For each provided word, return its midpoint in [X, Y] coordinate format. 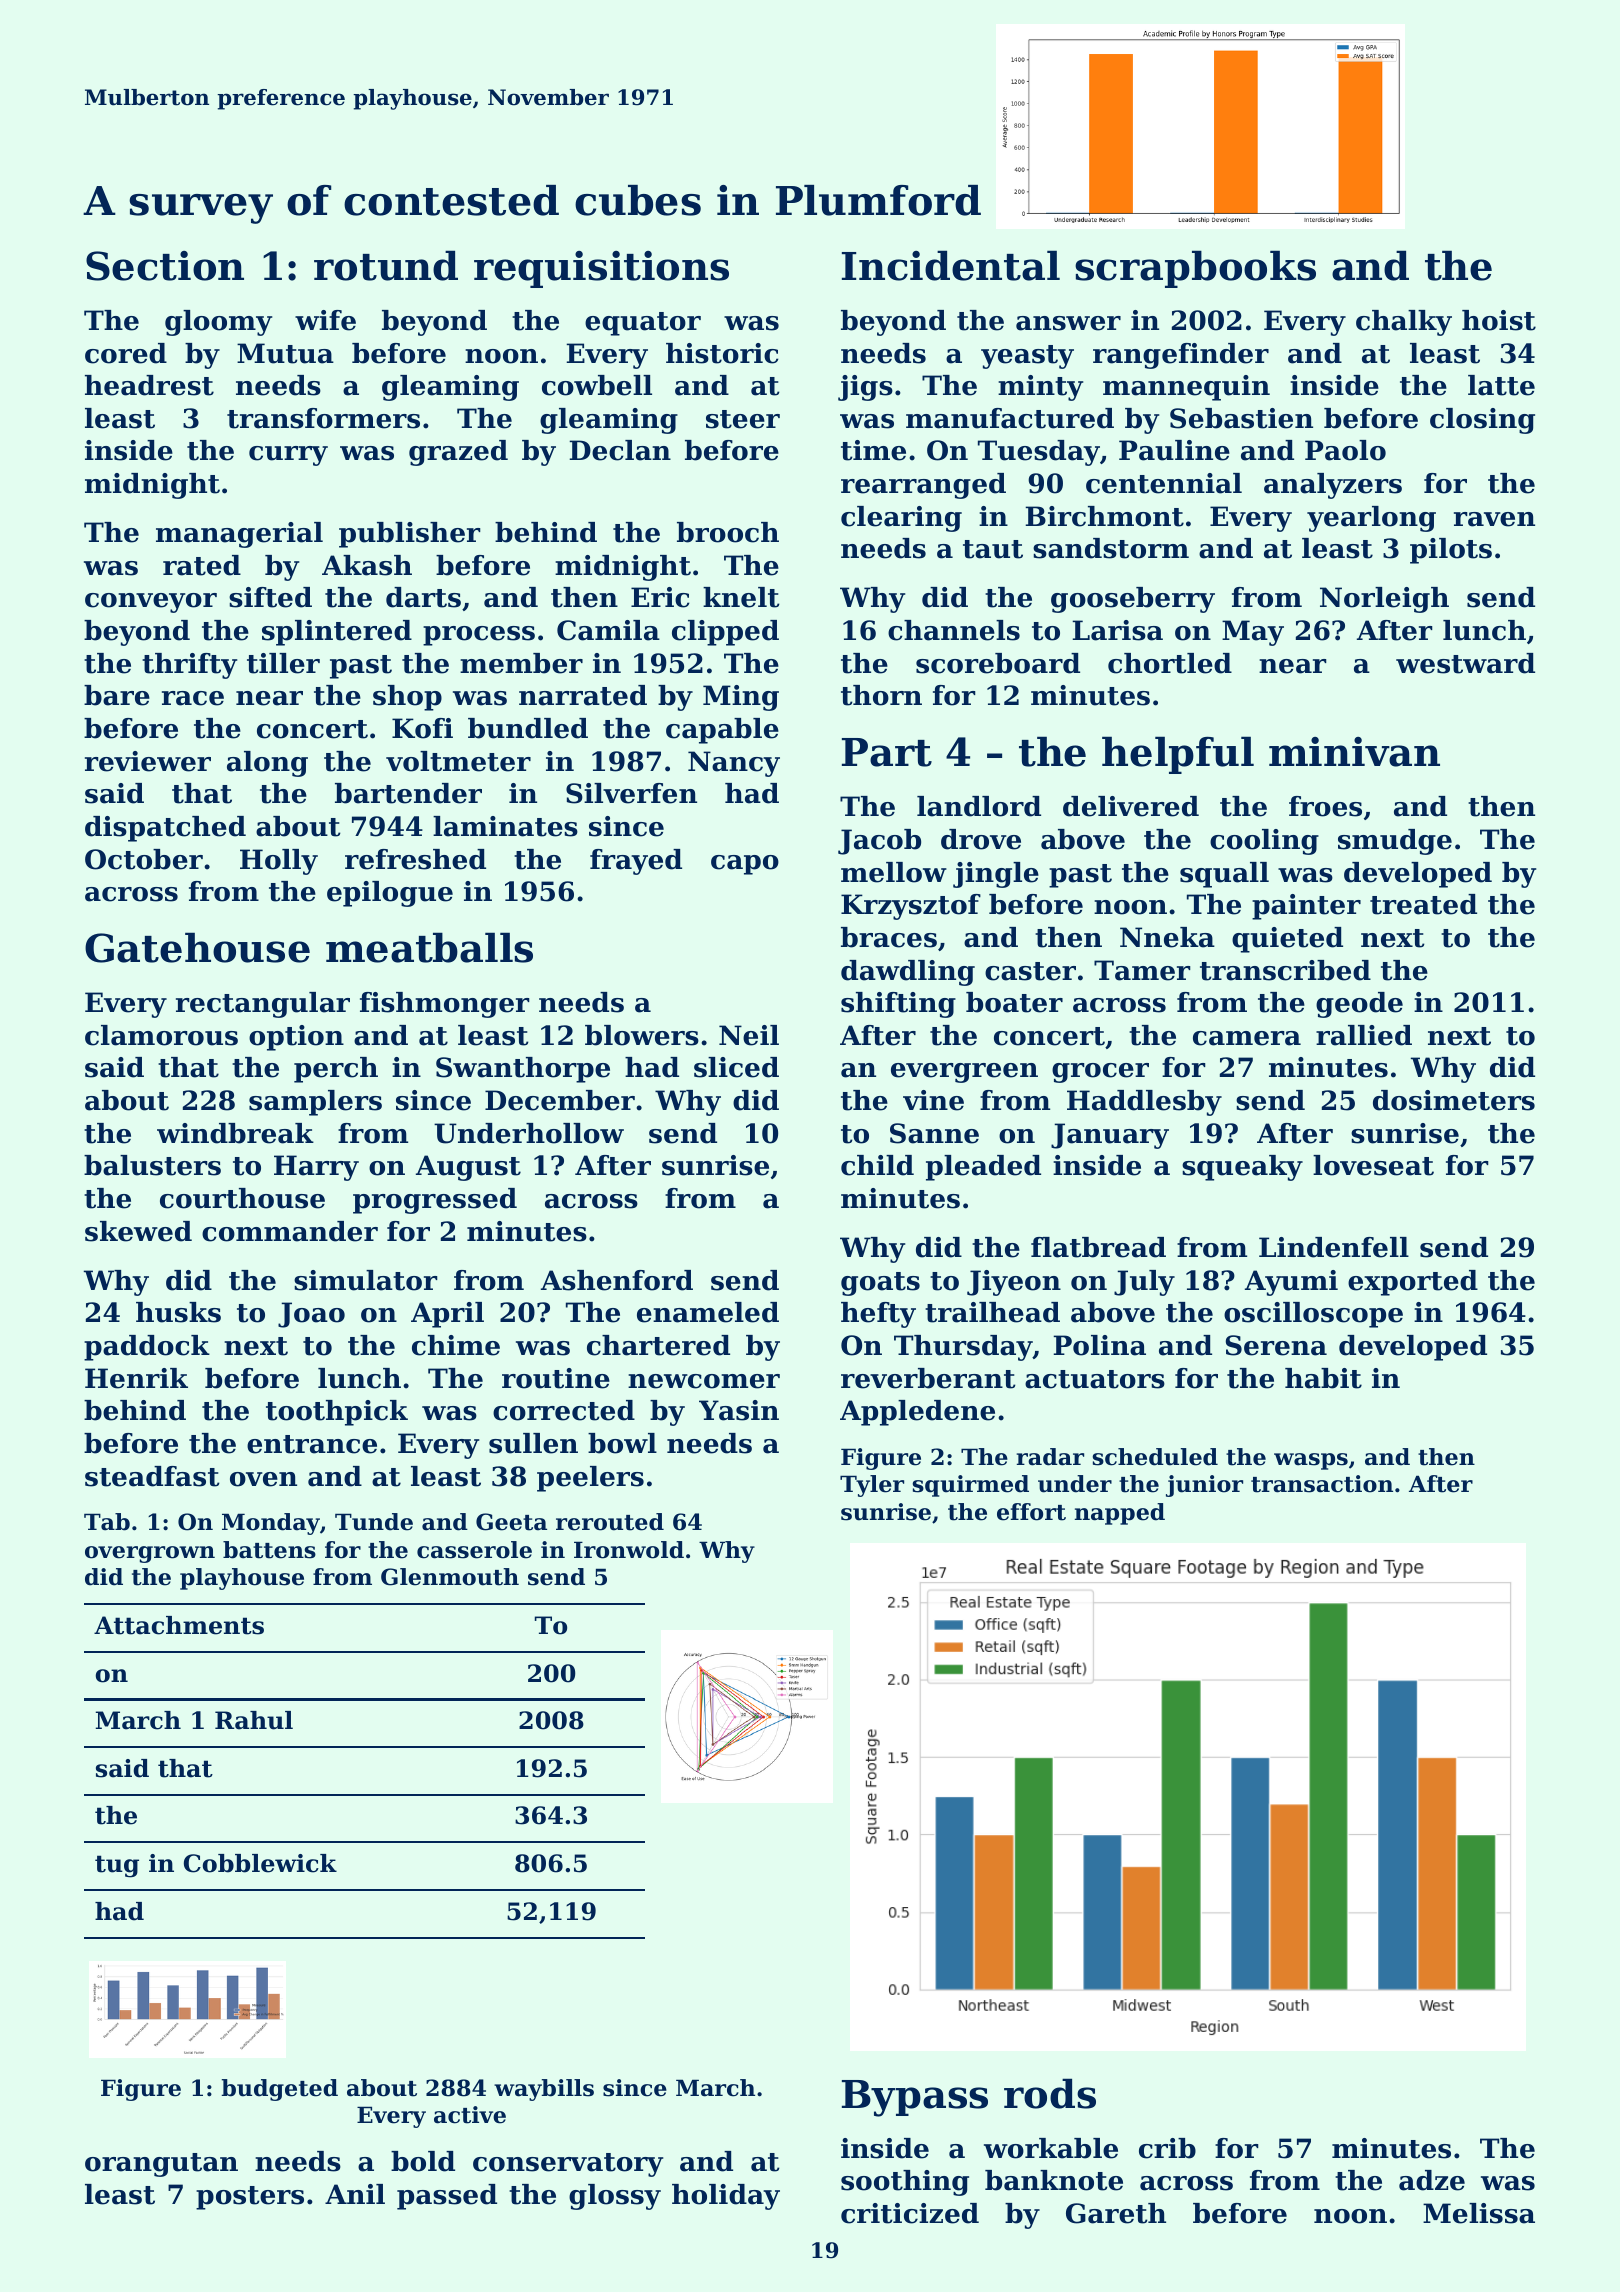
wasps [1311, 1461]
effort [1031, 1512]
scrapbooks [1195, 269]
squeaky [1242, 1168]
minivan [1354, 752]
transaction [1322, 1484]
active [470, 2115]
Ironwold [629, 1550]
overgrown [150, 1554]
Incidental [951, 265]
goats [880, 1284]
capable [722, 731]
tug [117, 1866]
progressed [435, 1201]
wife [325, 320]
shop [407, 698]
